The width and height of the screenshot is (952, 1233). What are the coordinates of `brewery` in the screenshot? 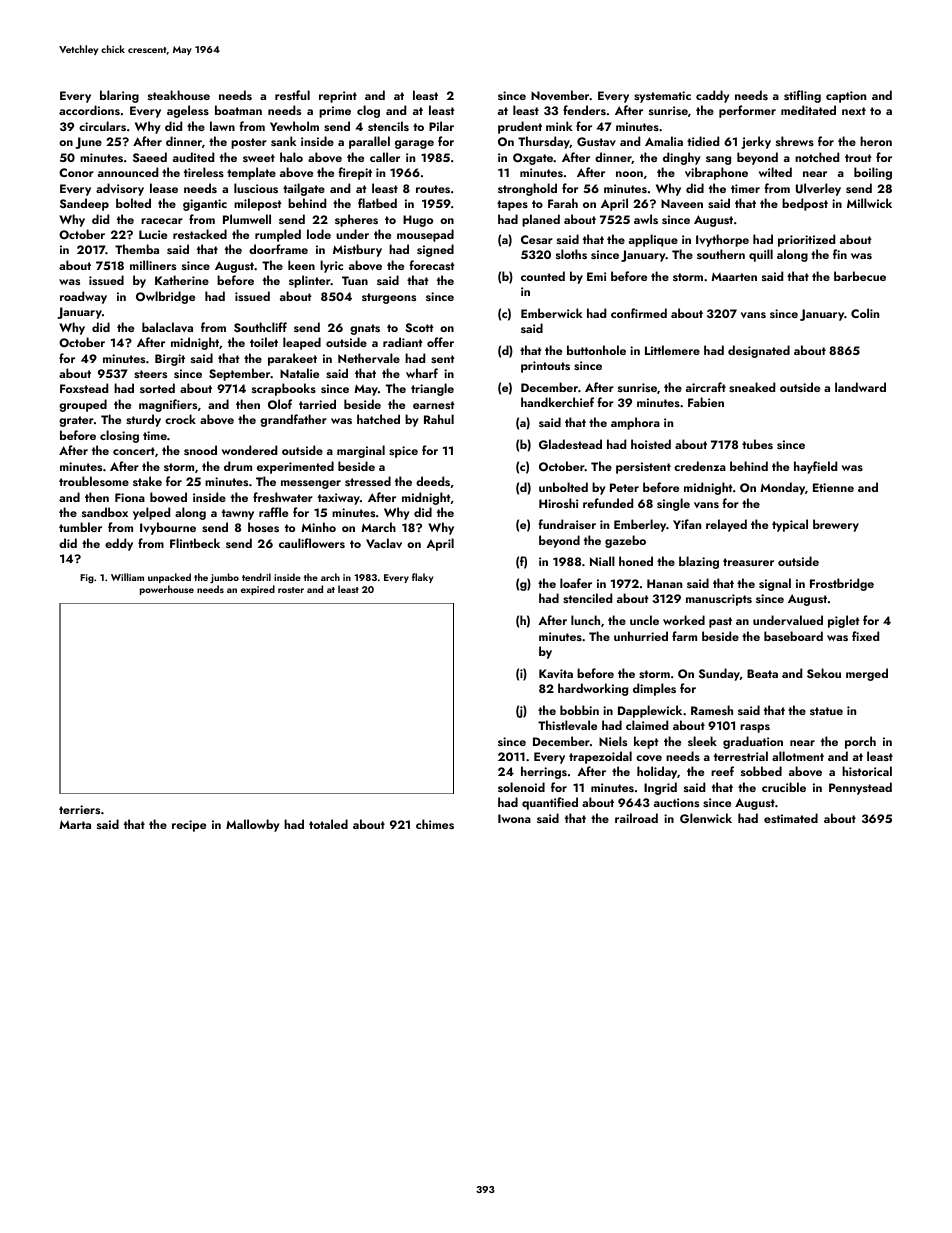 It's located at (836, 525).
